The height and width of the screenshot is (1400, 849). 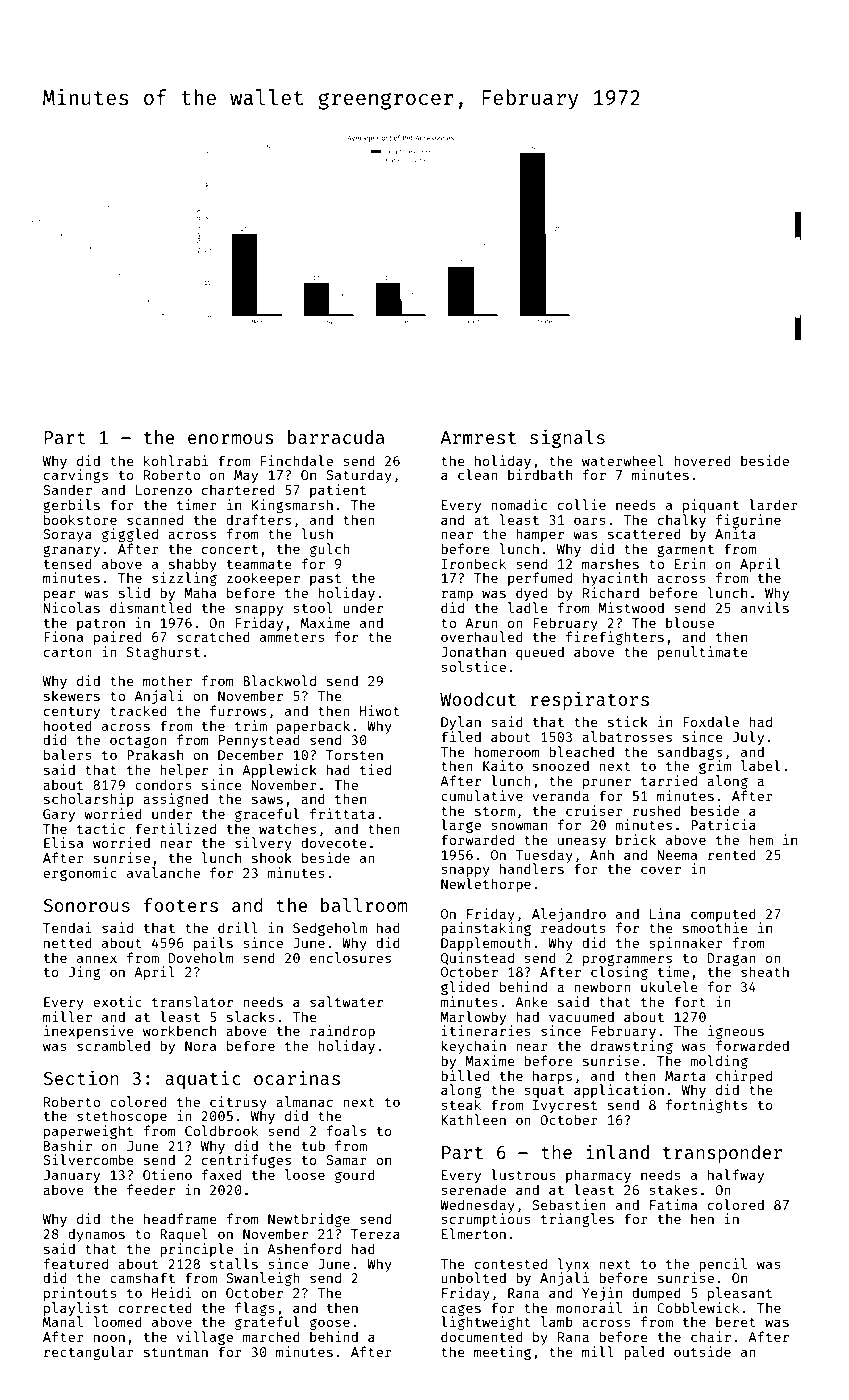 What do you see at coordinates (330, 1324) in the screenshot?
I see `goose` at bounding box center [330, 1324].
